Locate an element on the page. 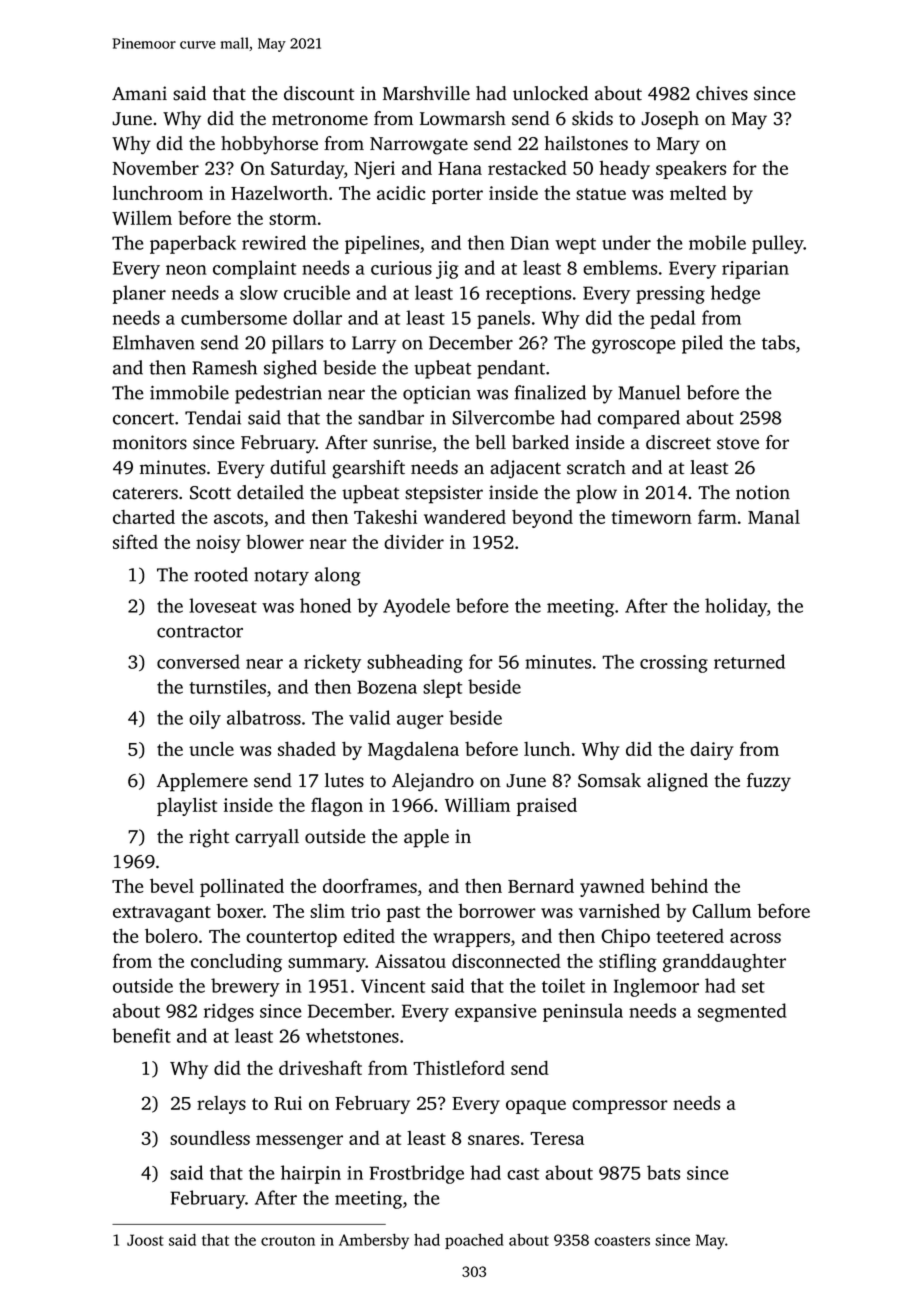 The width and height of the page is (924, 1308). poached is located at coordinates (474, 1241).
